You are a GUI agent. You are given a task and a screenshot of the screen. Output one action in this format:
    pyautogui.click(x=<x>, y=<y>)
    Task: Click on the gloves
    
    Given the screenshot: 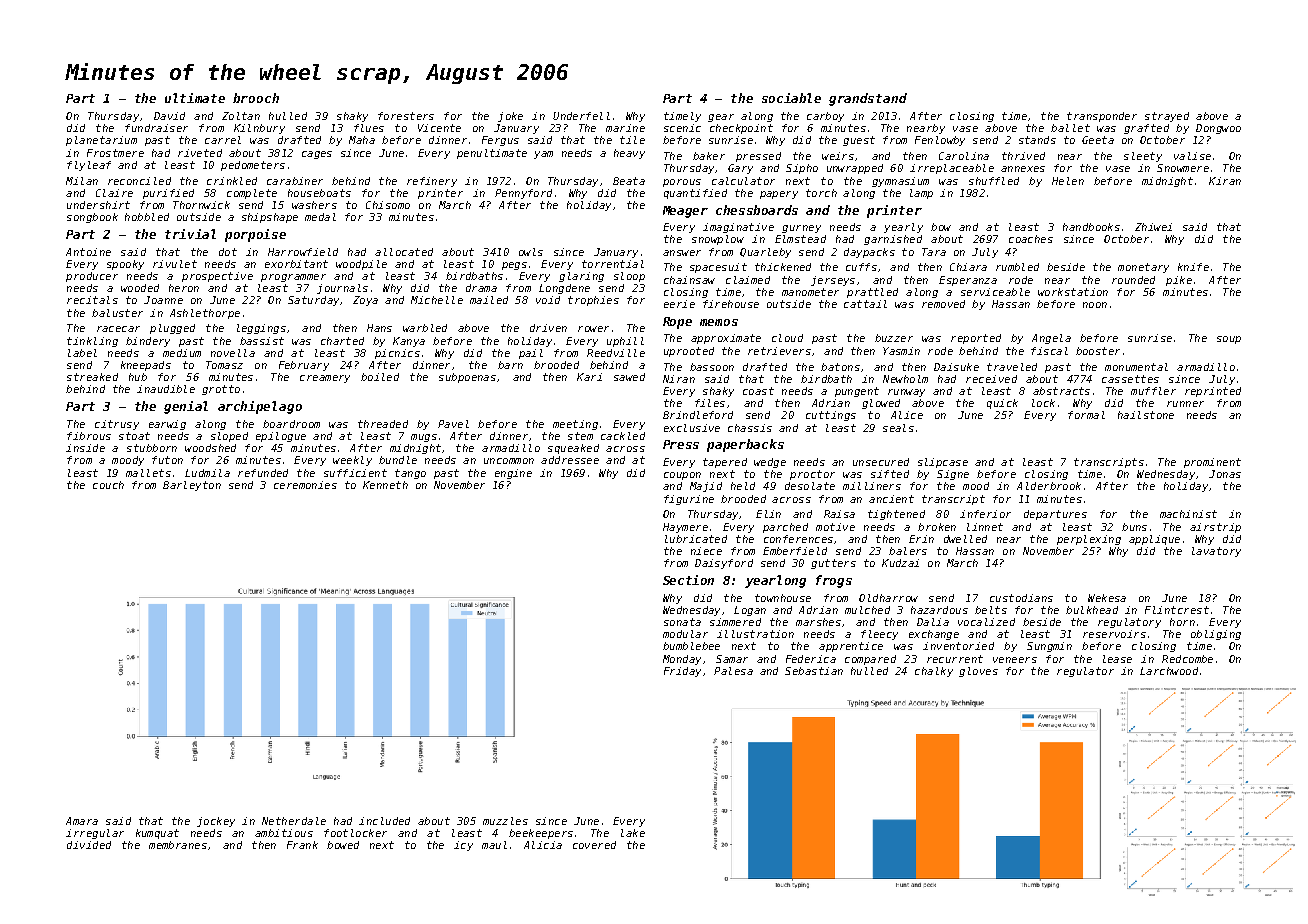 What is the action you would take?
    pyautogui.click(x=978, y=672)
